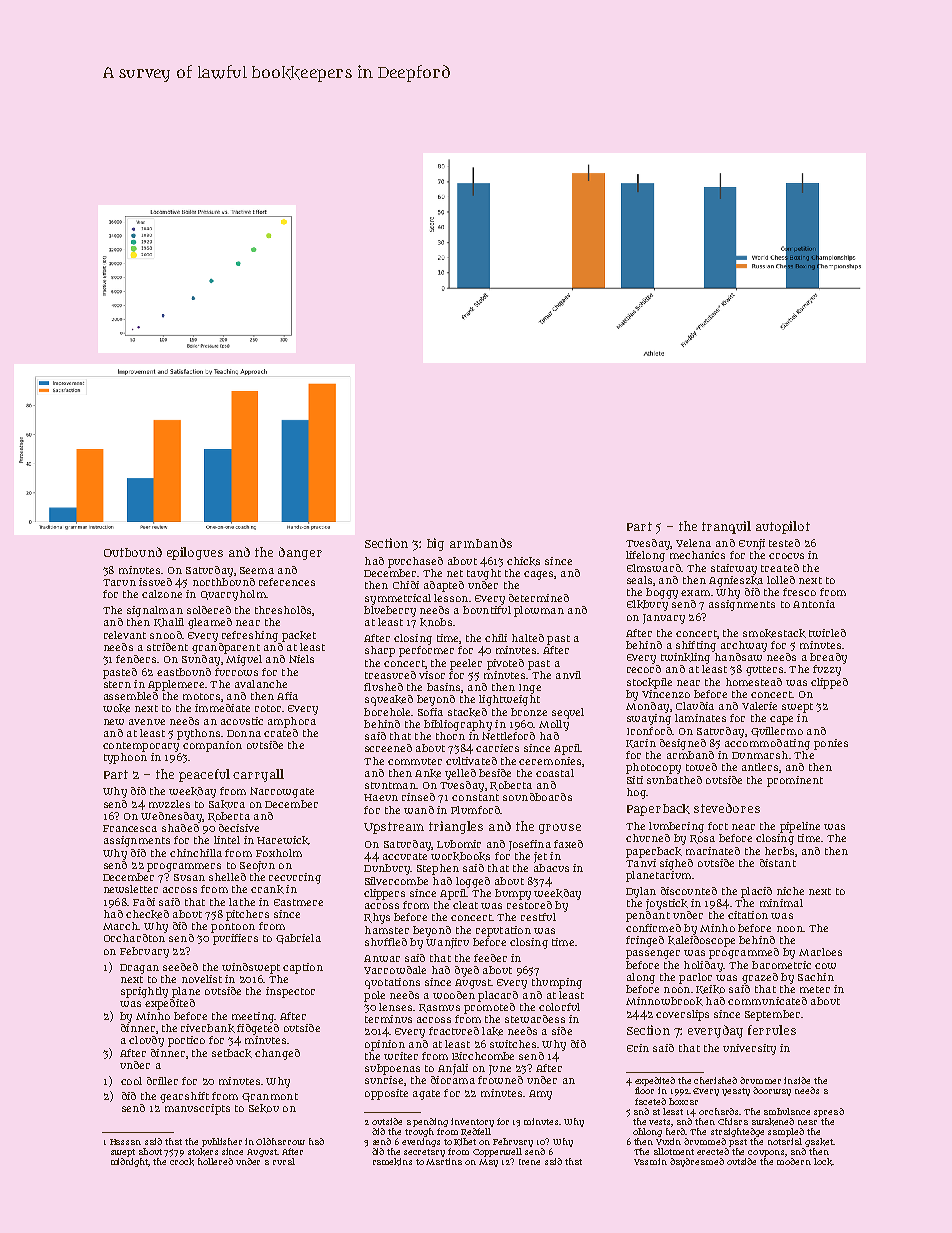  I want to click on driller, so click(162, 1081).
